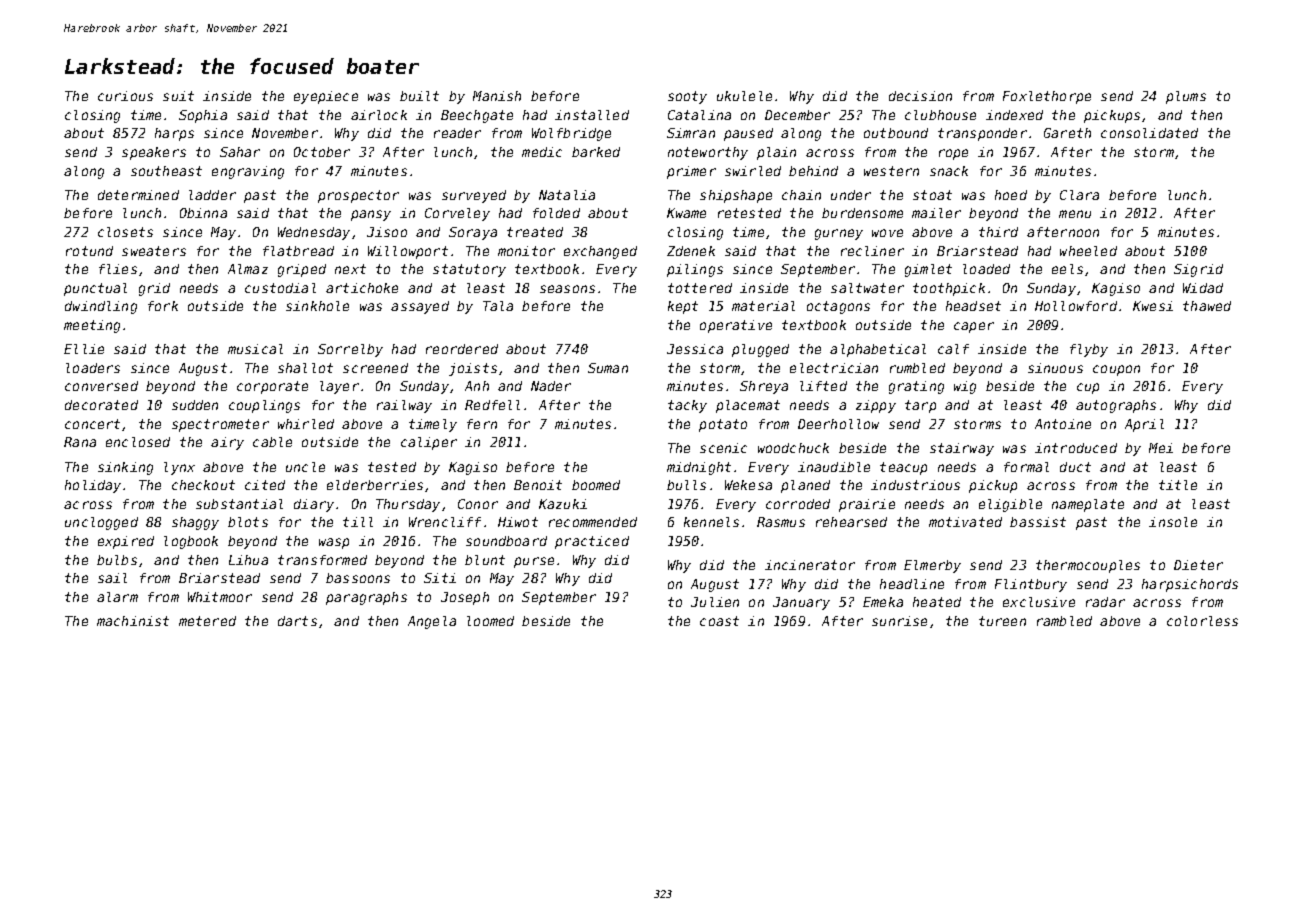 This page has width=1308, height=924. What do you see at coordinates (248, 560) in the page?
I see `Lihua` at bounding box center [248, 560].
